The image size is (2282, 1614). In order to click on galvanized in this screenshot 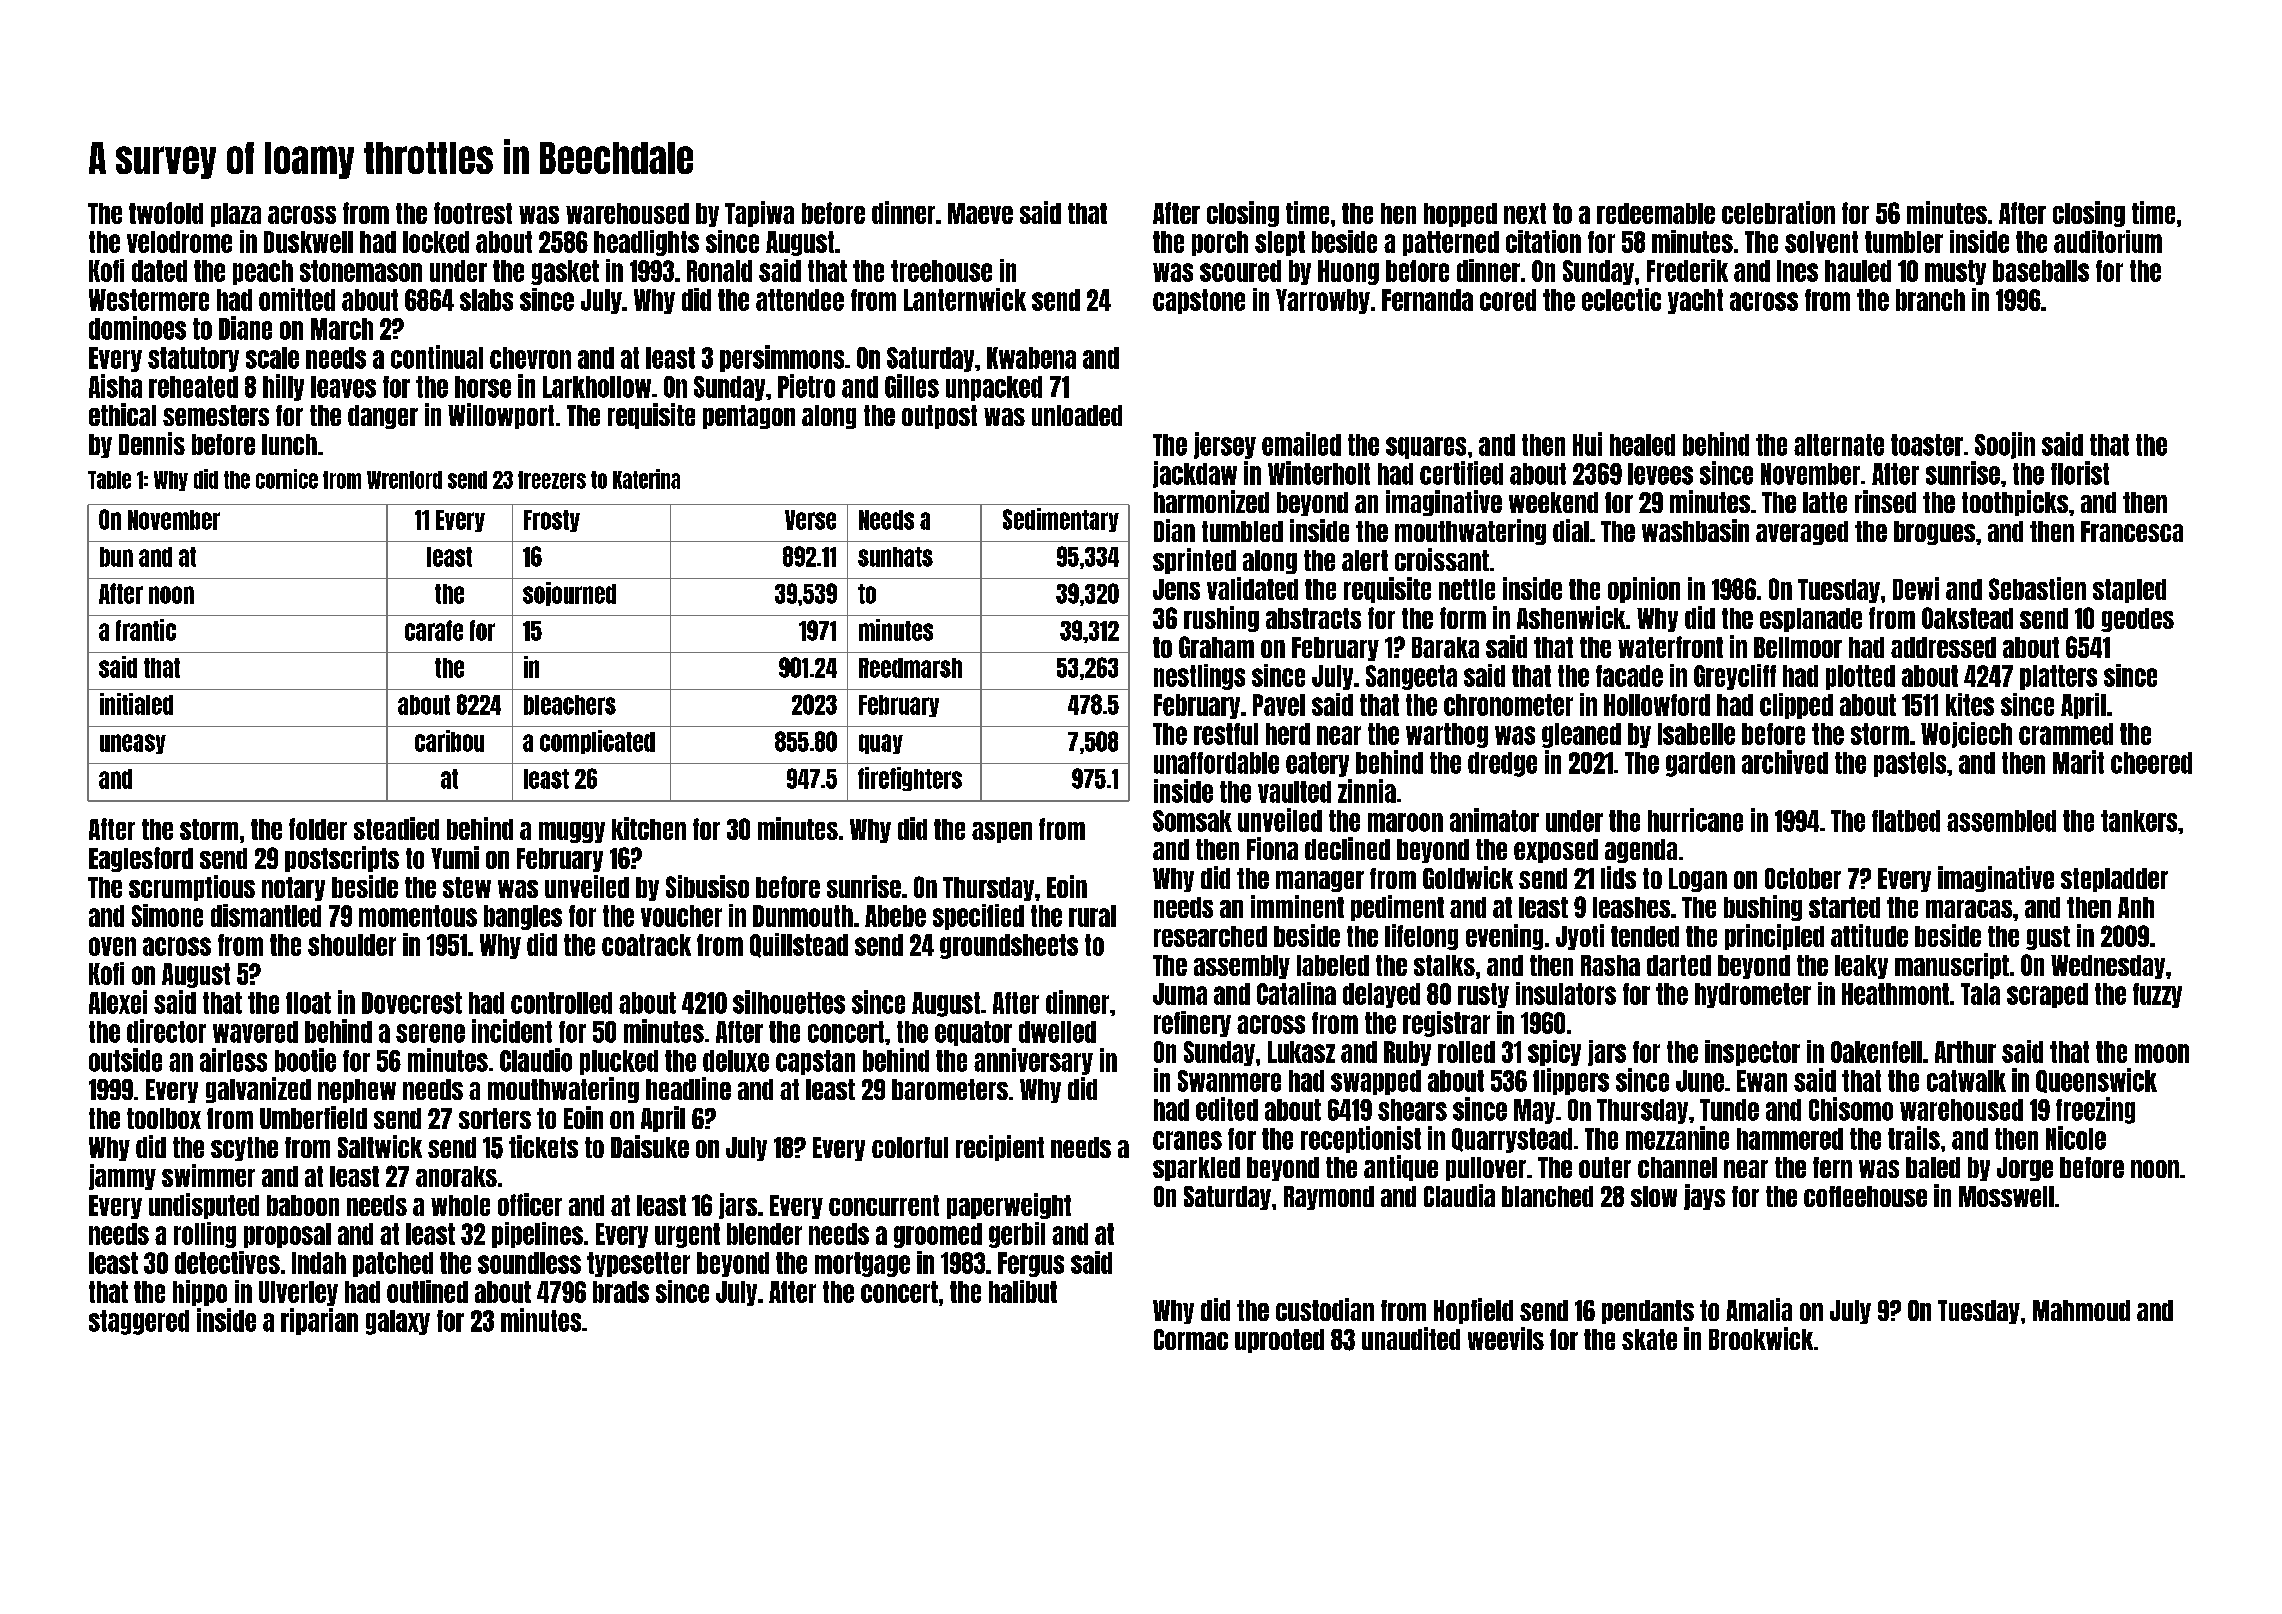, I will do `click(258, 1090)`.
